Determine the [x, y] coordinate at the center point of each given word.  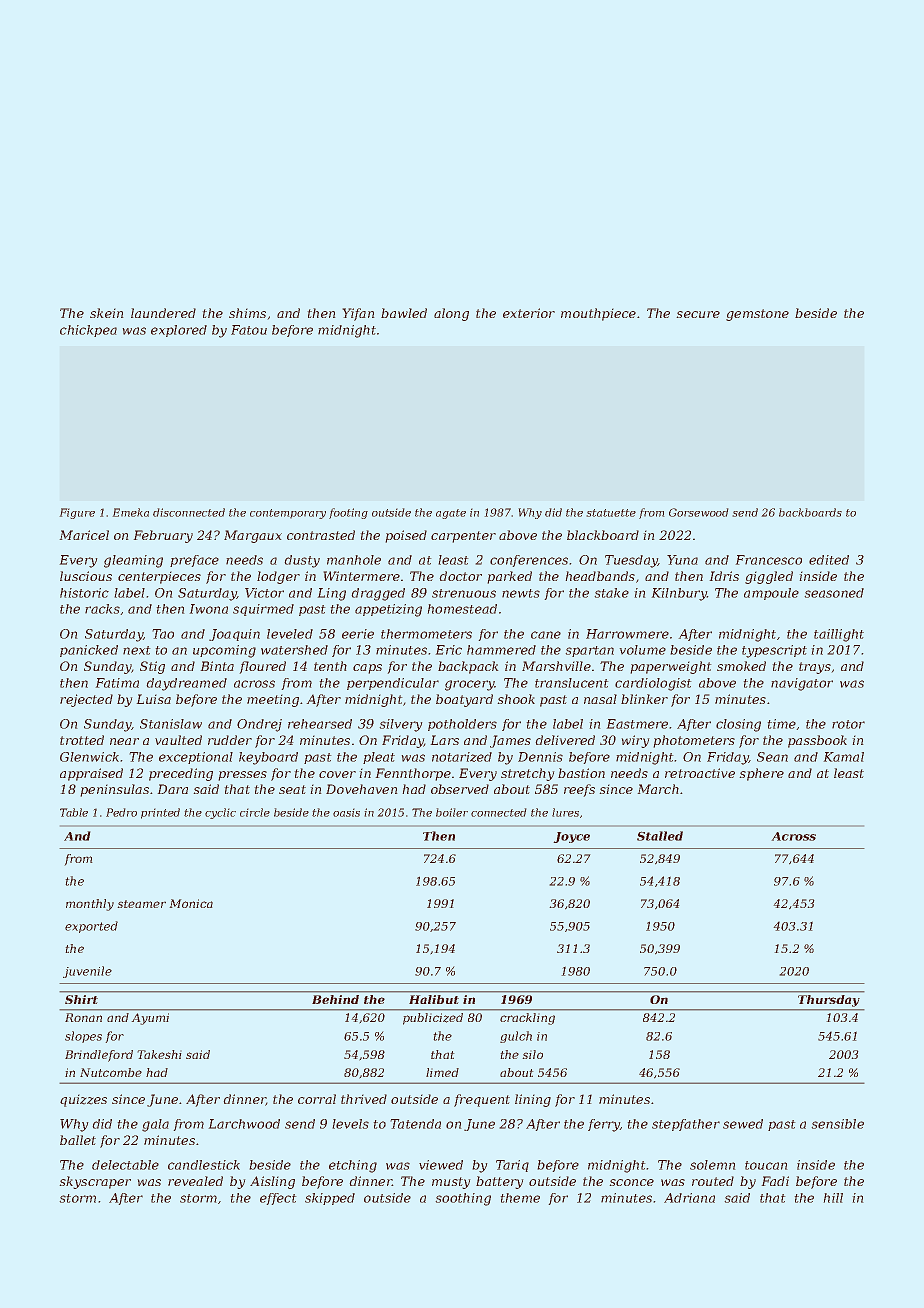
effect [278, 1199]
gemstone [757, 315]
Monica [191, 903]
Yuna [682, 560]
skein [107, 313]
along [451, 314]
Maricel [84, 535]
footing [348, 513]
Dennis [540, 757]
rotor [848, 724]
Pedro [121, 812]
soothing [463, 1199]
